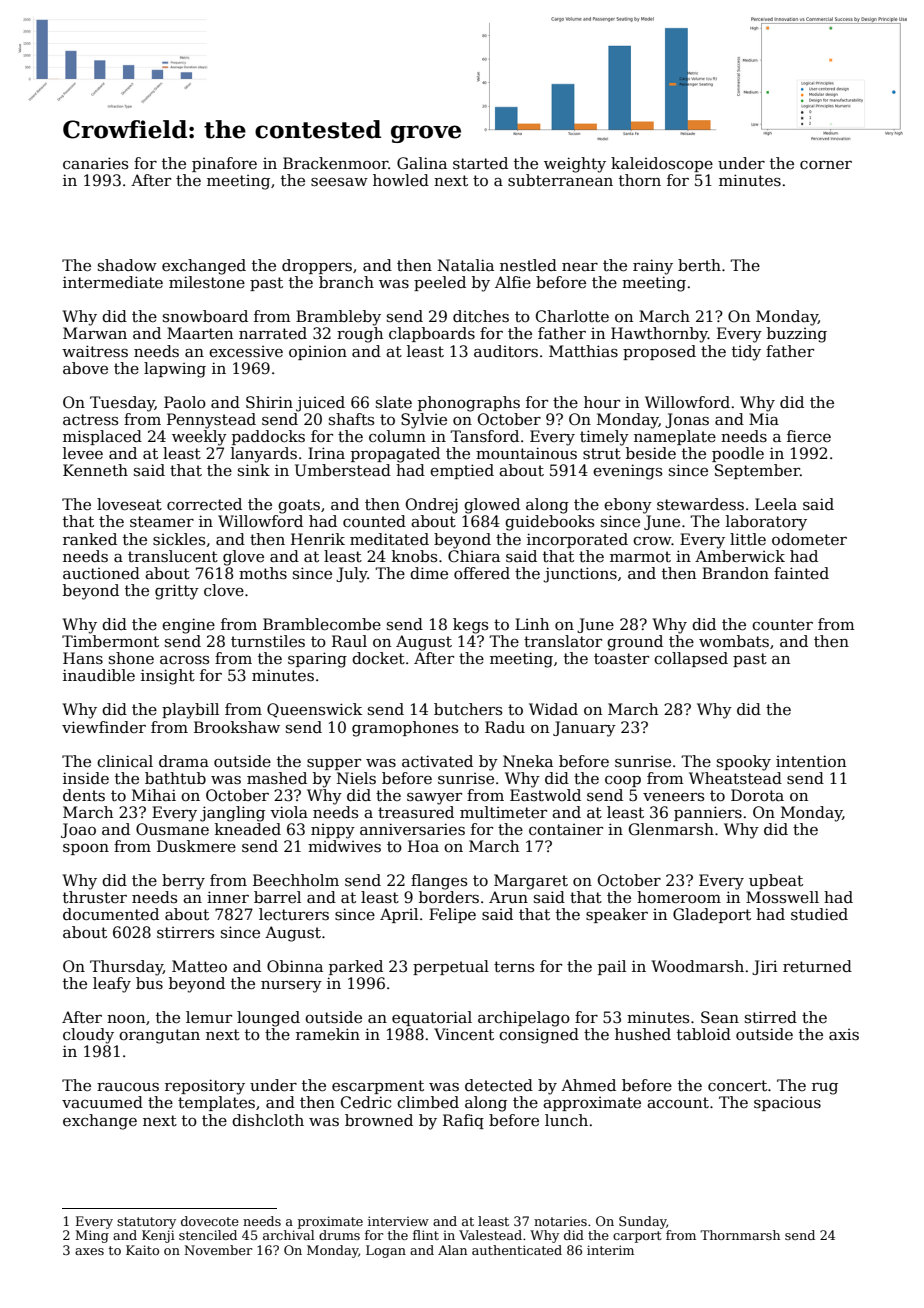  Describe the element at coordinates (826, 165) in the screenshot. I see `corner` at that location.
